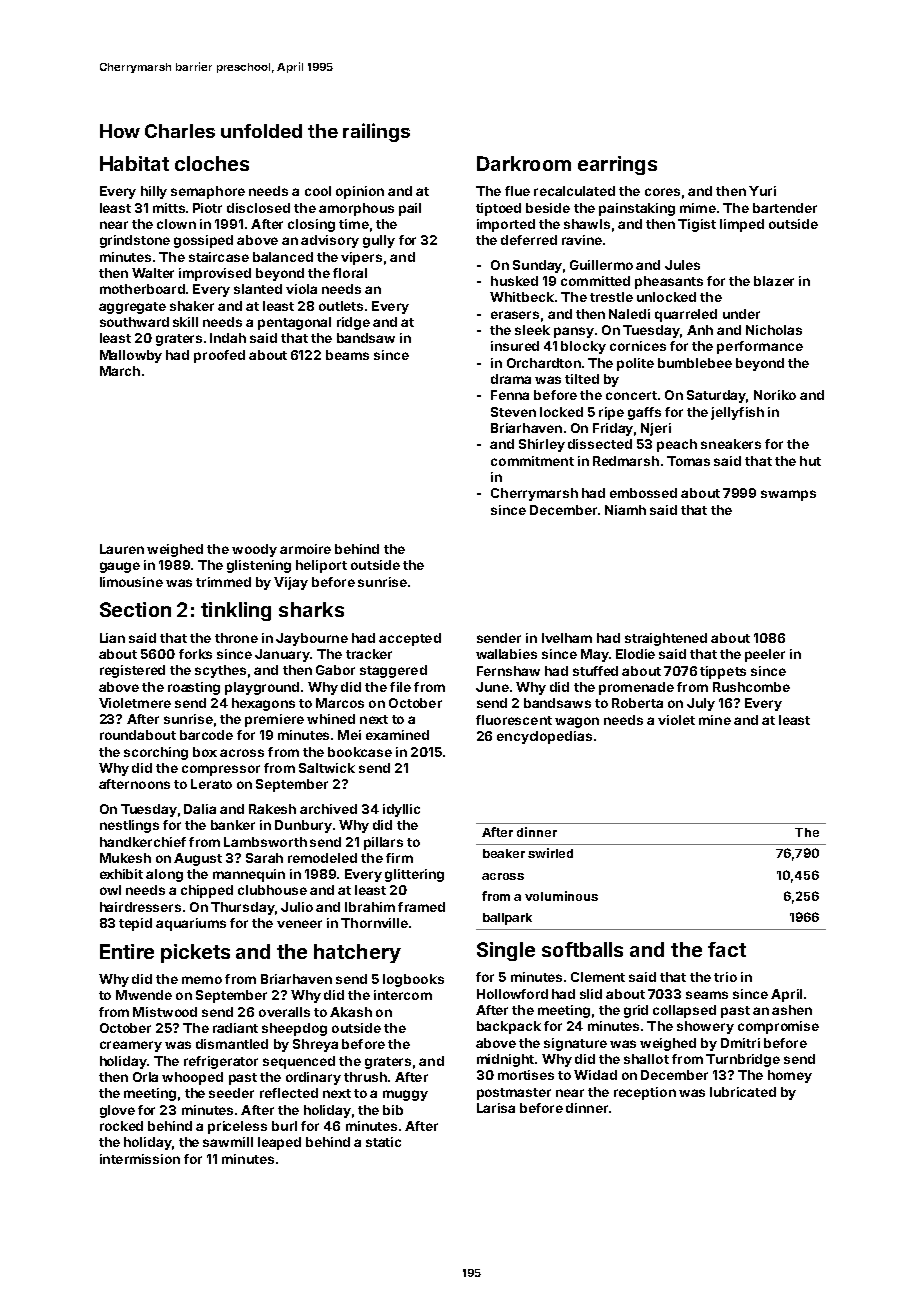  What do you see at coordinates (727, 949) in the screenshot?
I see `fact` at bounding box center [727, 949].
